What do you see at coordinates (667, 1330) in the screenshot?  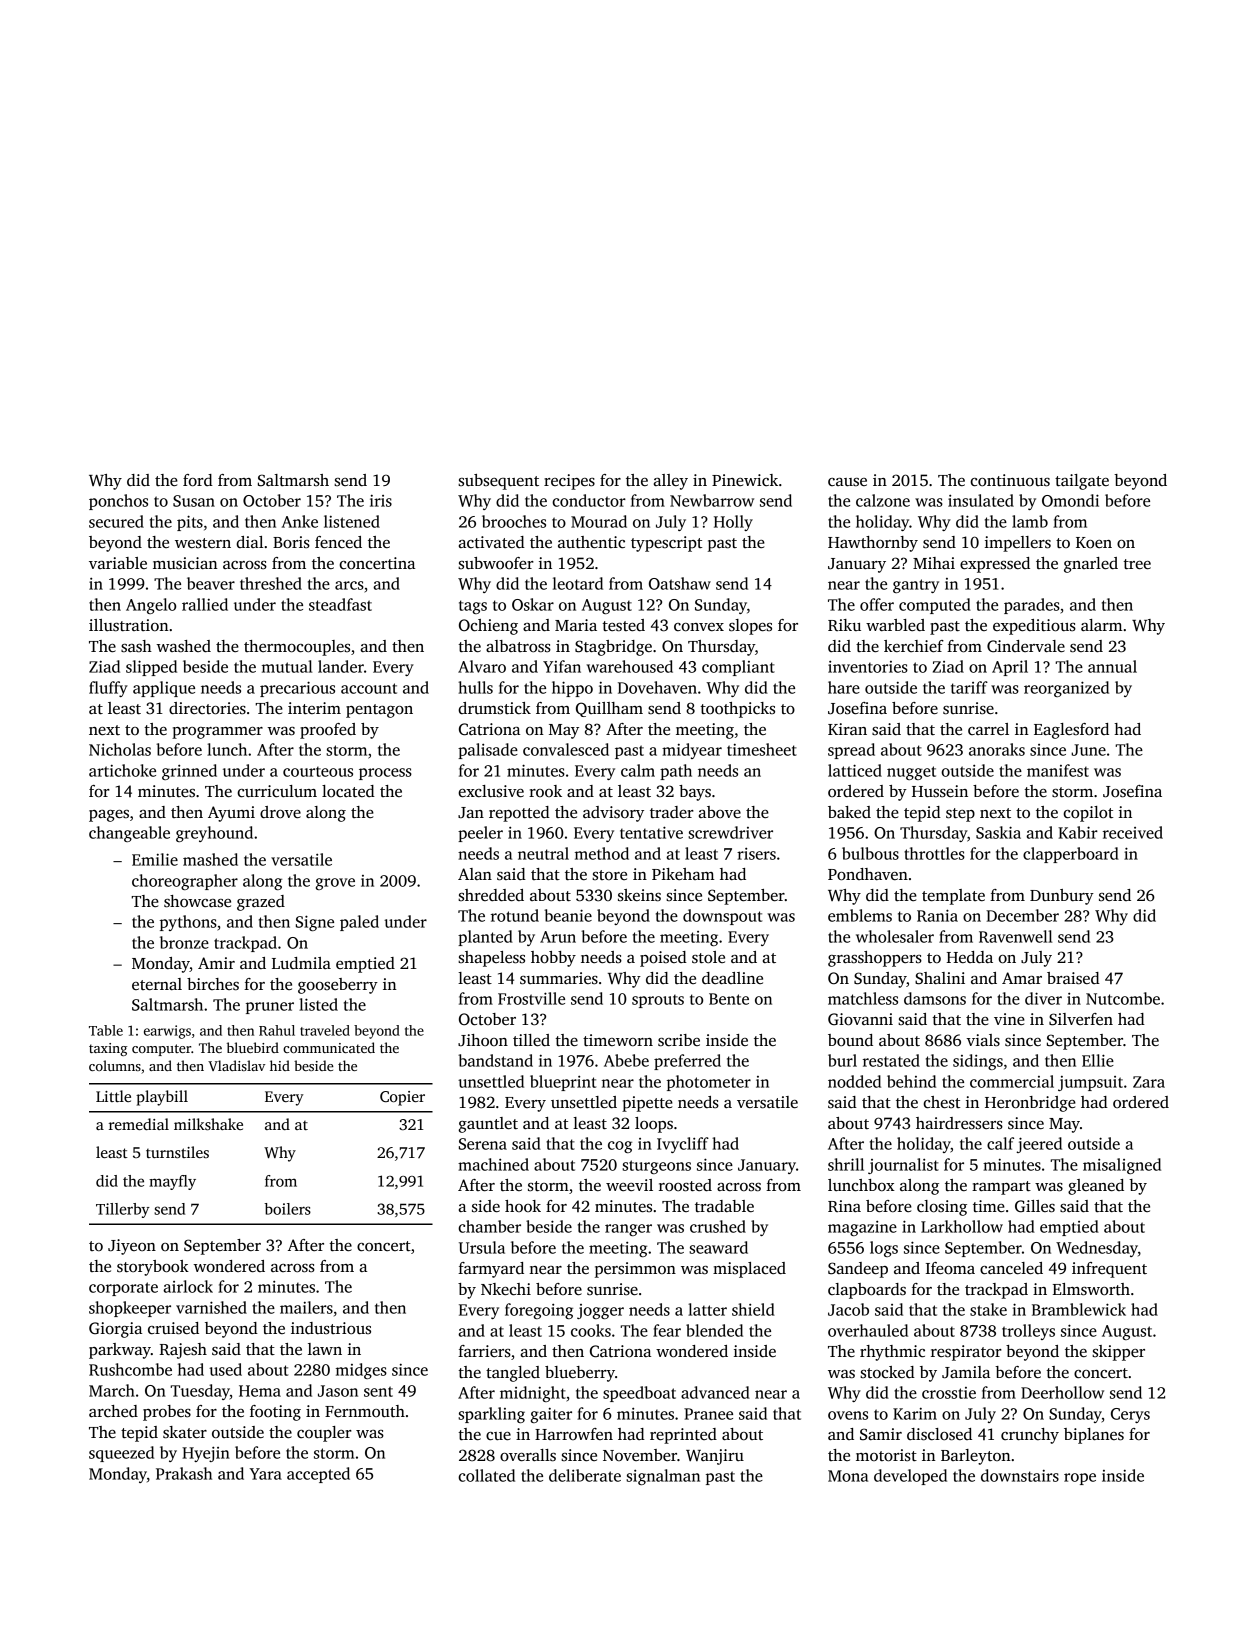 I see `fear` at bounding box center [667, 1330].
